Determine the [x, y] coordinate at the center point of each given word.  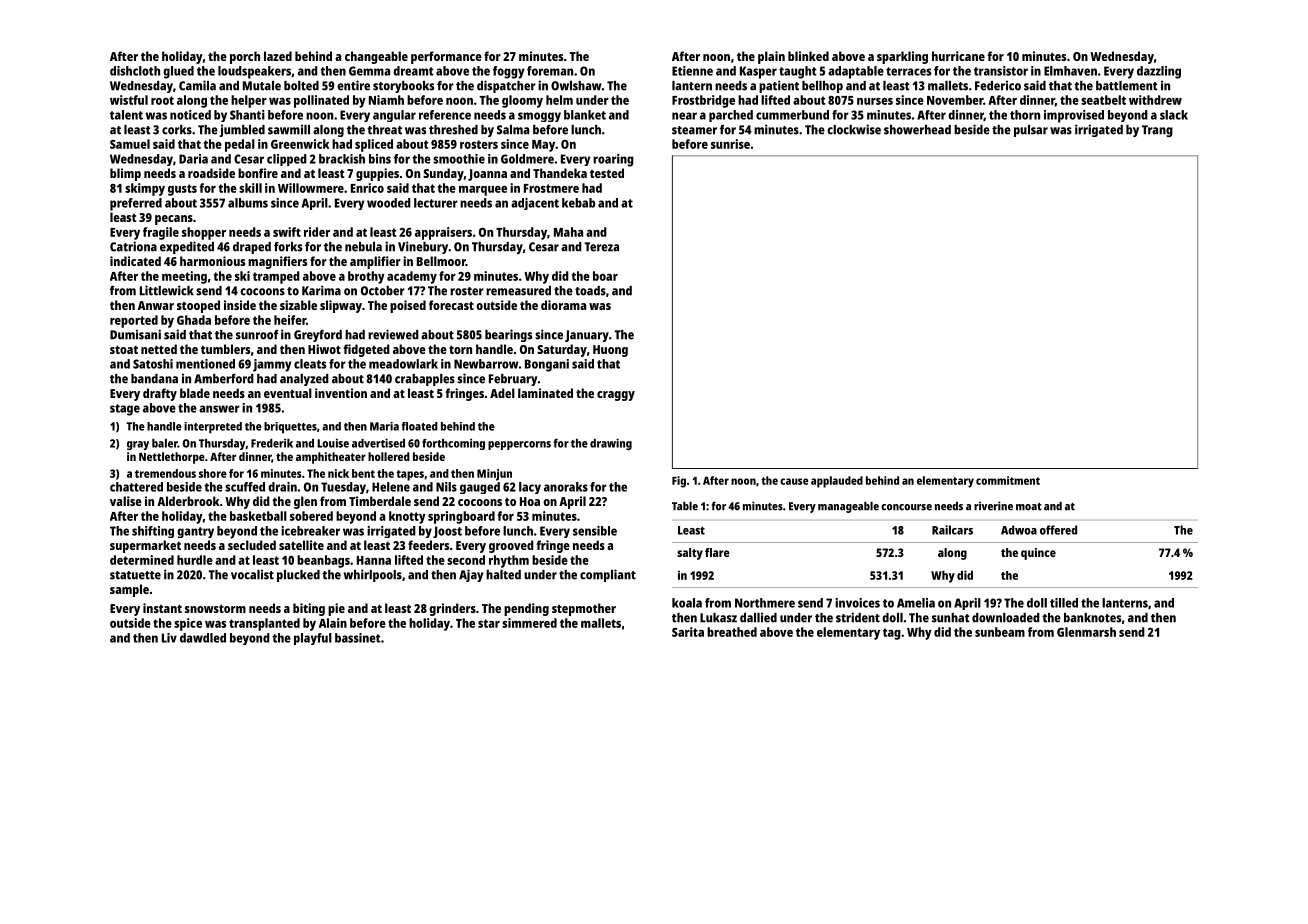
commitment [1008, 480]
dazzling [1159, 72]
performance [446, 57]
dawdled [203, 638]
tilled [1064, 603]
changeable [376, 57]
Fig [679, 482]
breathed [732, 632]
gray [138, 445]
